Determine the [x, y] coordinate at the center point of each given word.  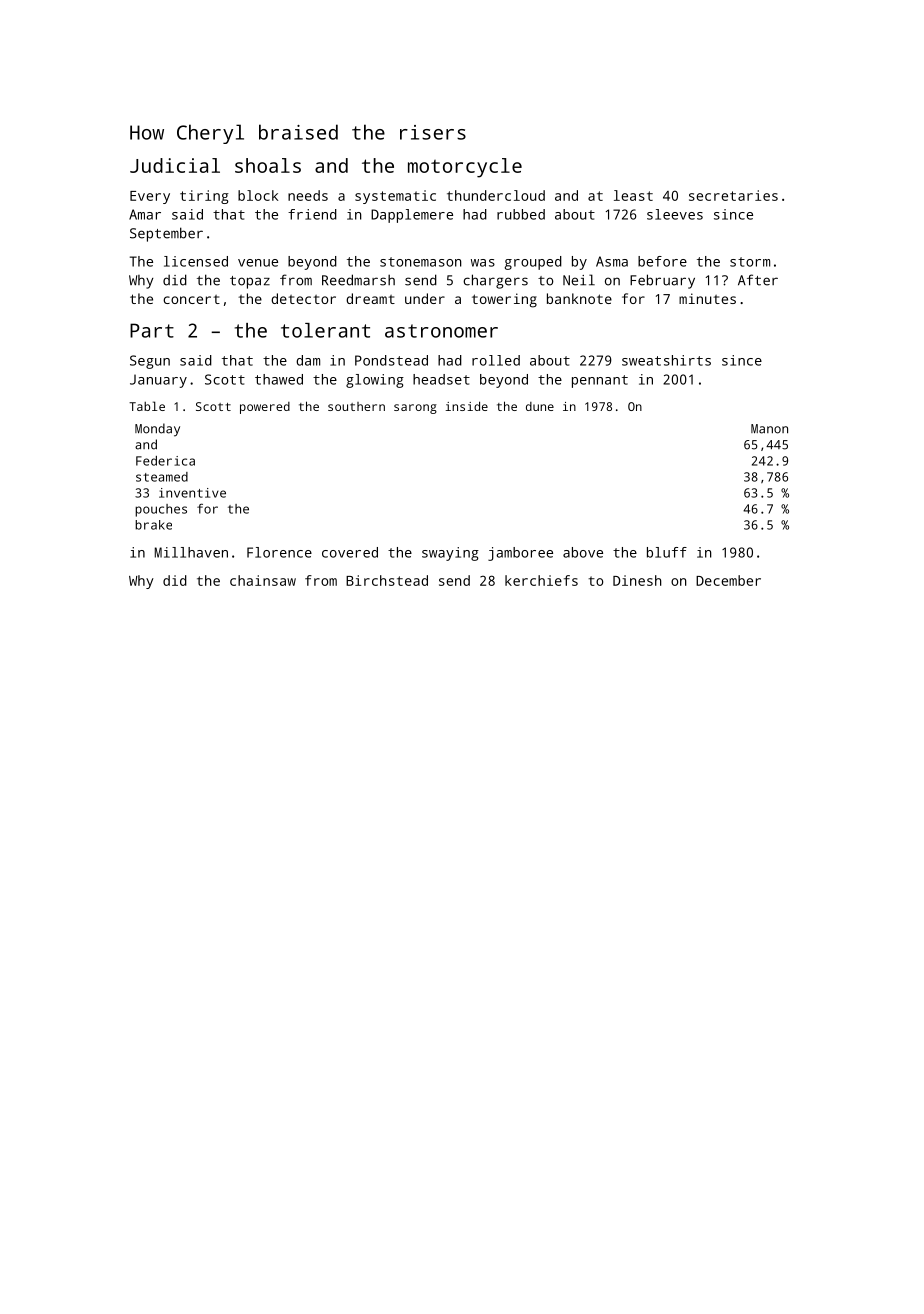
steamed [162, 477]
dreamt [370, 298]
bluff [667, 552]
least [633, 195]
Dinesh [637, 580]
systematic [395, 197]
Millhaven [191, 552]
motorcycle [465, 168]
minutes [707, 298]
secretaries [733, 195]
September [166, 234]
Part [152, 330]
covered [350, 552]
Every [150, 197]
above [583, 552]
